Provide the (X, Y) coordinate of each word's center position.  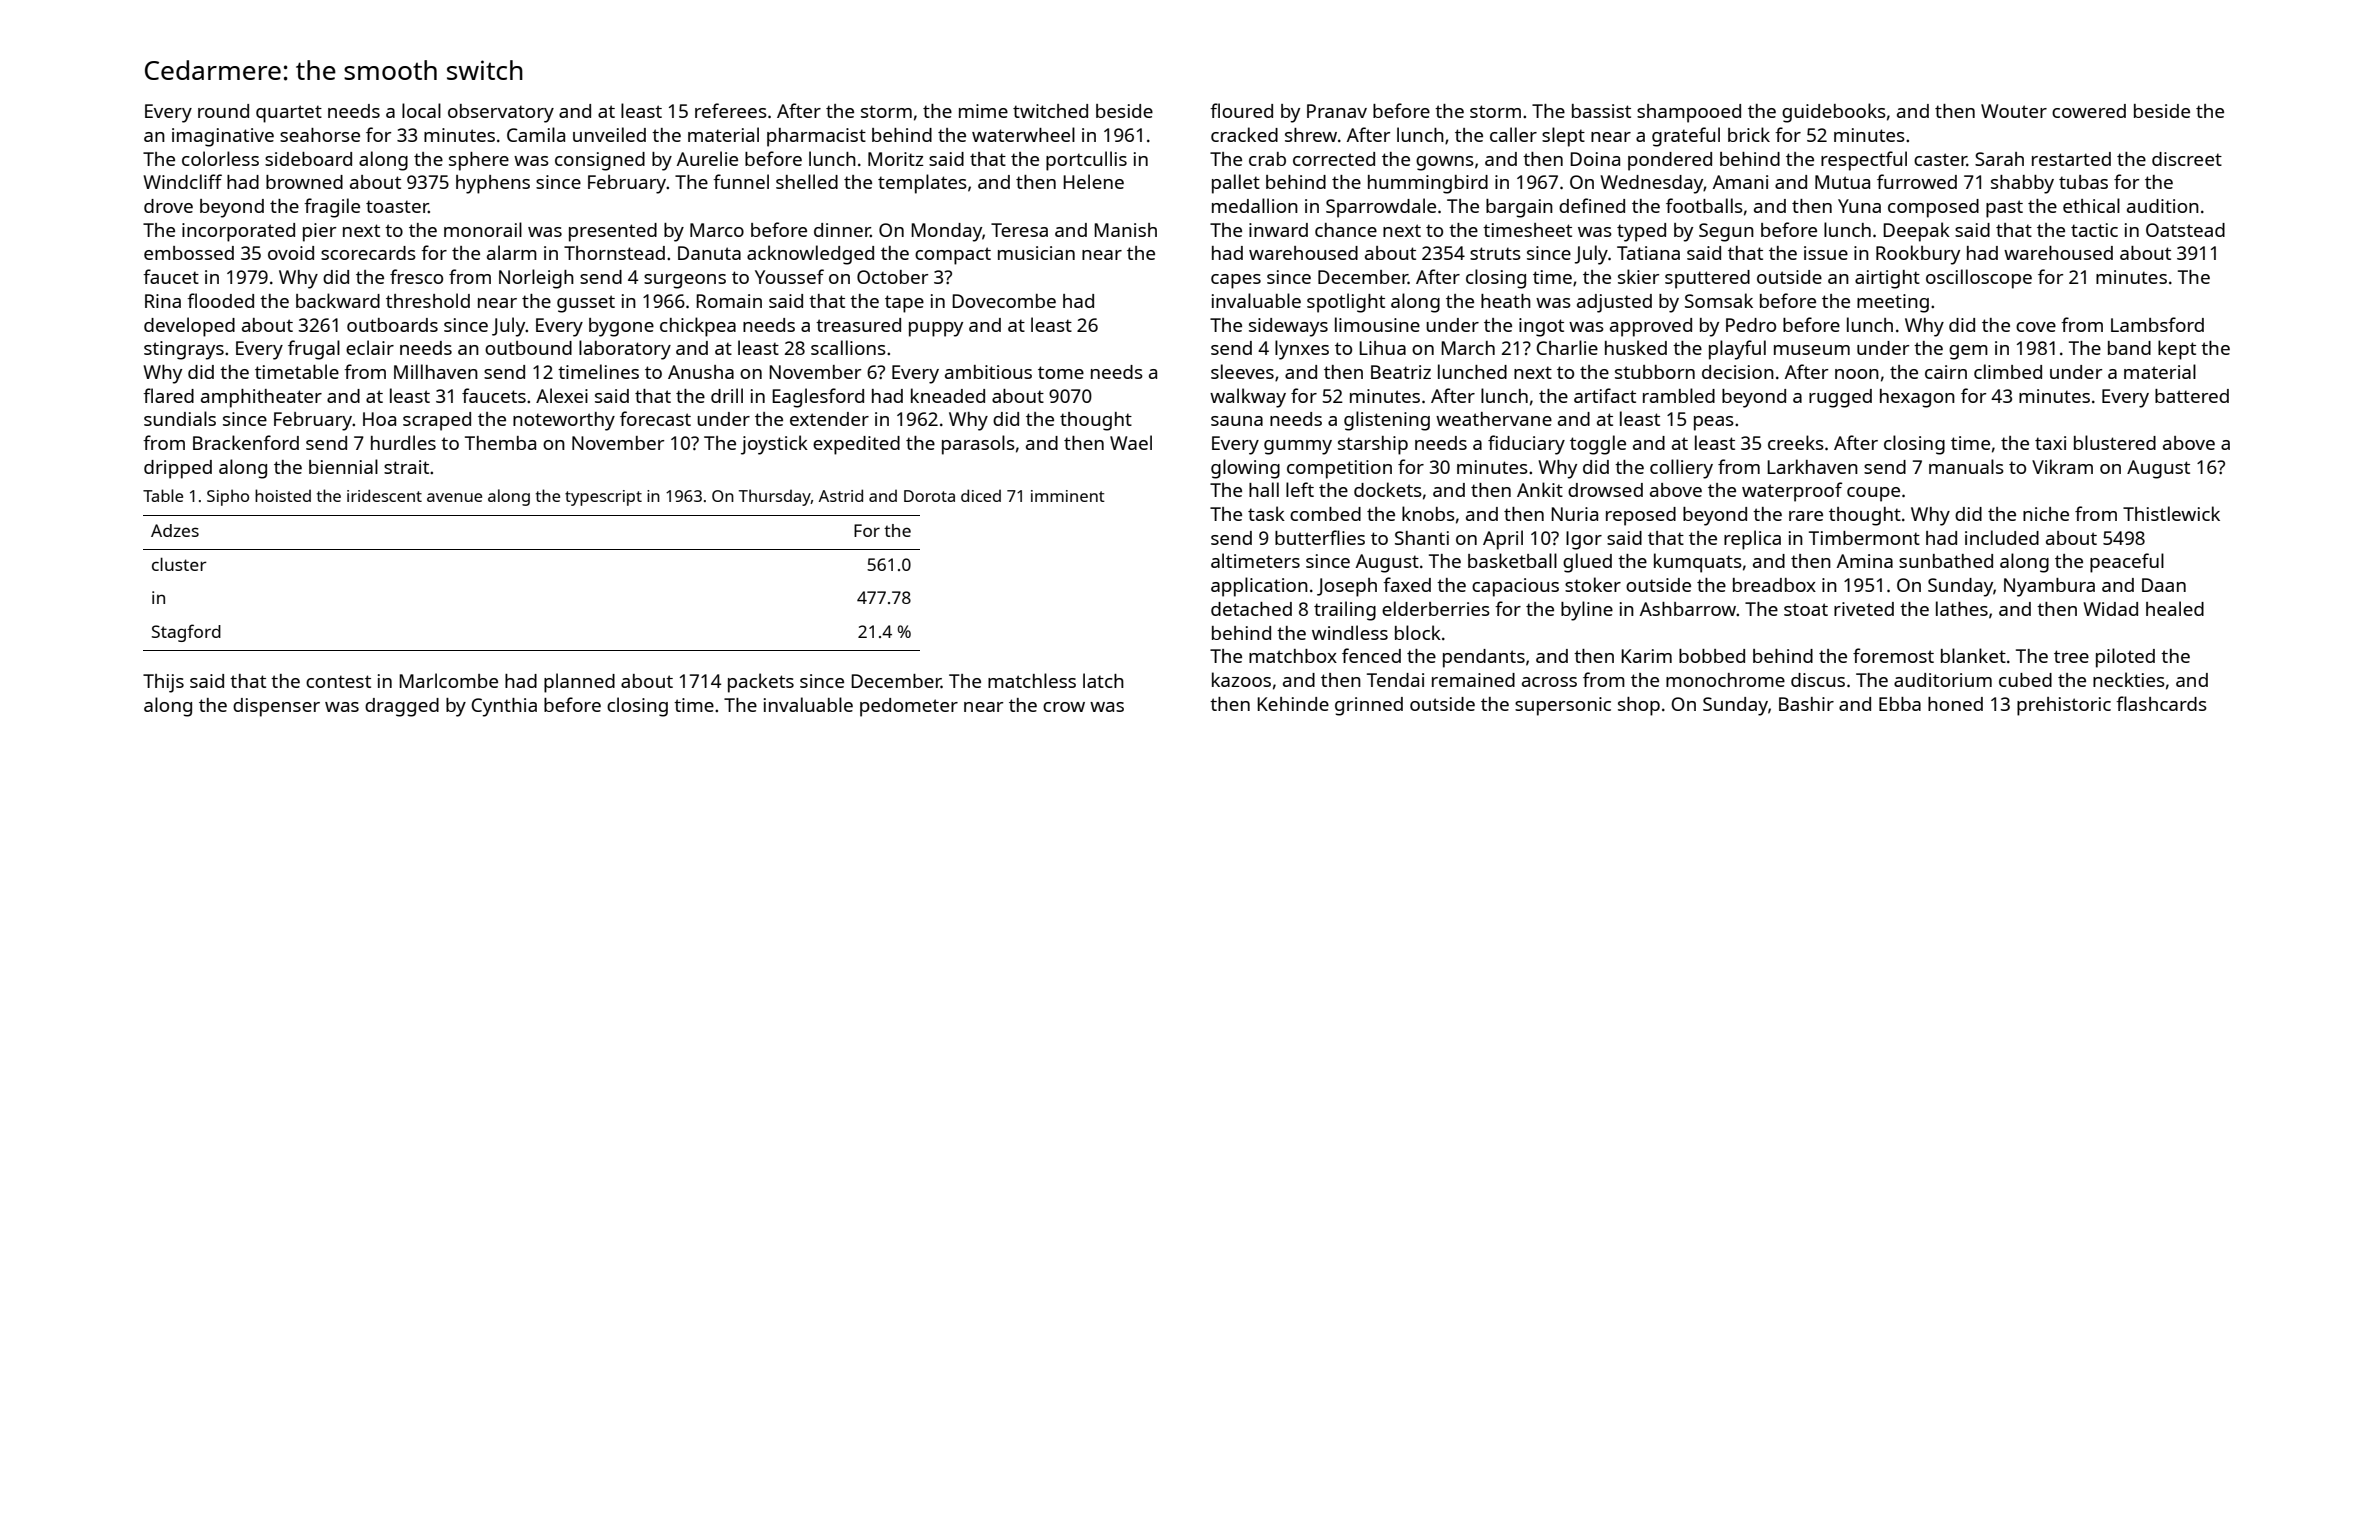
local (421, 110)
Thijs (163, 683)
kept (2177, 350)
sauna (1237, 421)
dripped (178, 469)
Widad (2110, 609)
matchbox (1293, 656)
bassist (1601, 111)
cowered (2089, 111)
